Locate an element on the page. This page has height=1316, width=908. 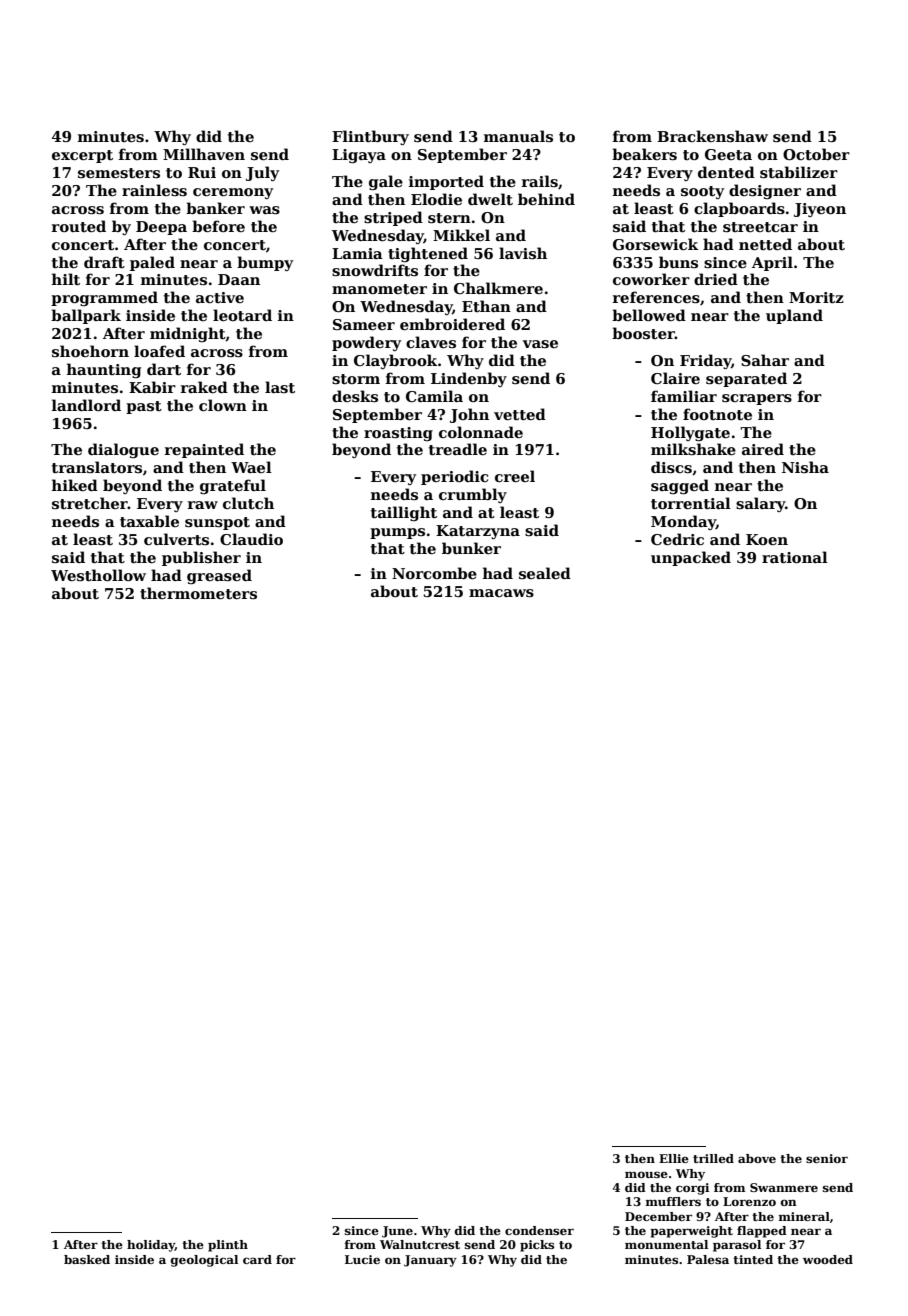
beakers is located at coordinates (644, 154).
